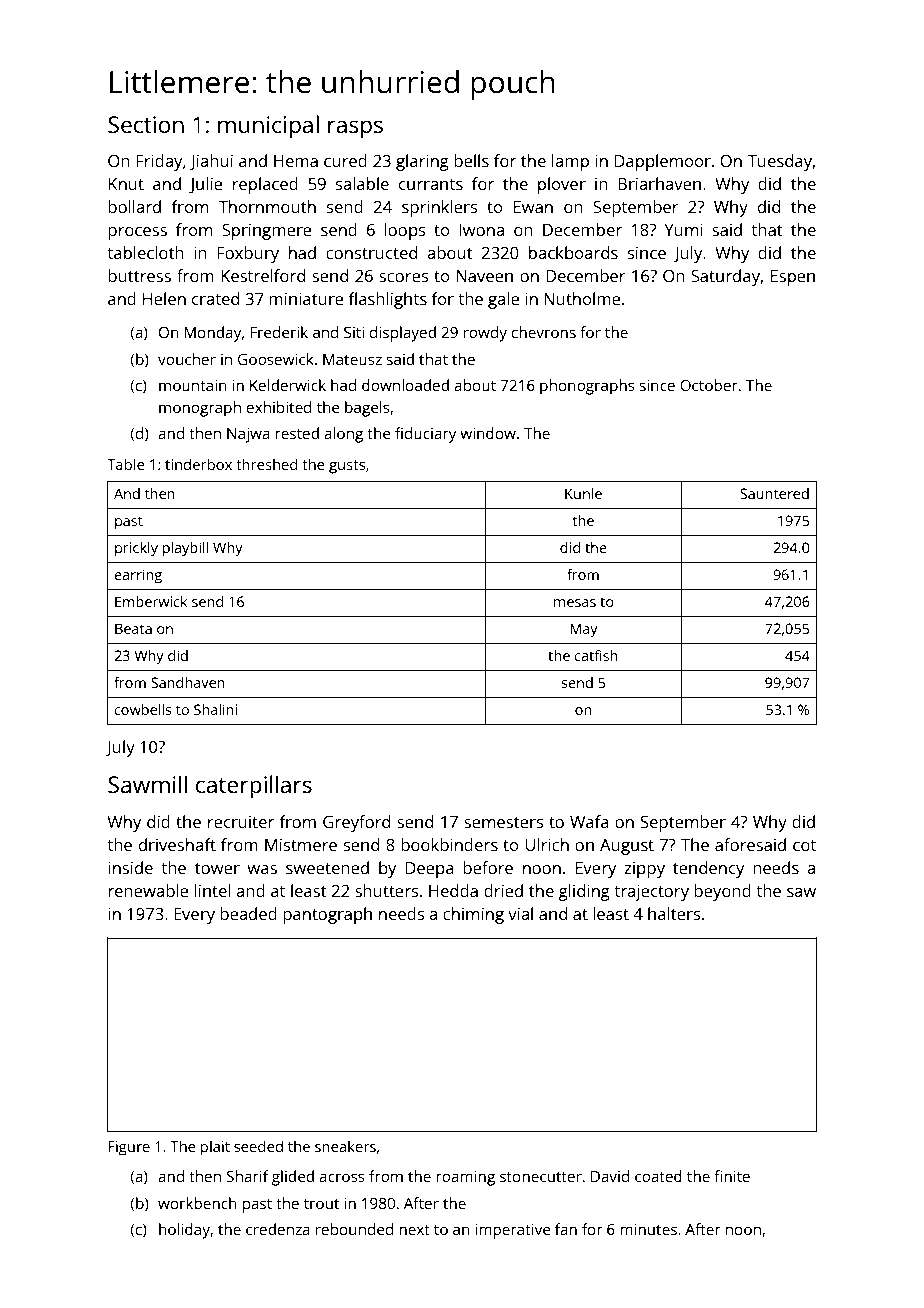 This document has height=1308, width=924. What do you see at coordinates (356, 823) in the document?
I see `Greyford` at bounding box center [356, 823].
